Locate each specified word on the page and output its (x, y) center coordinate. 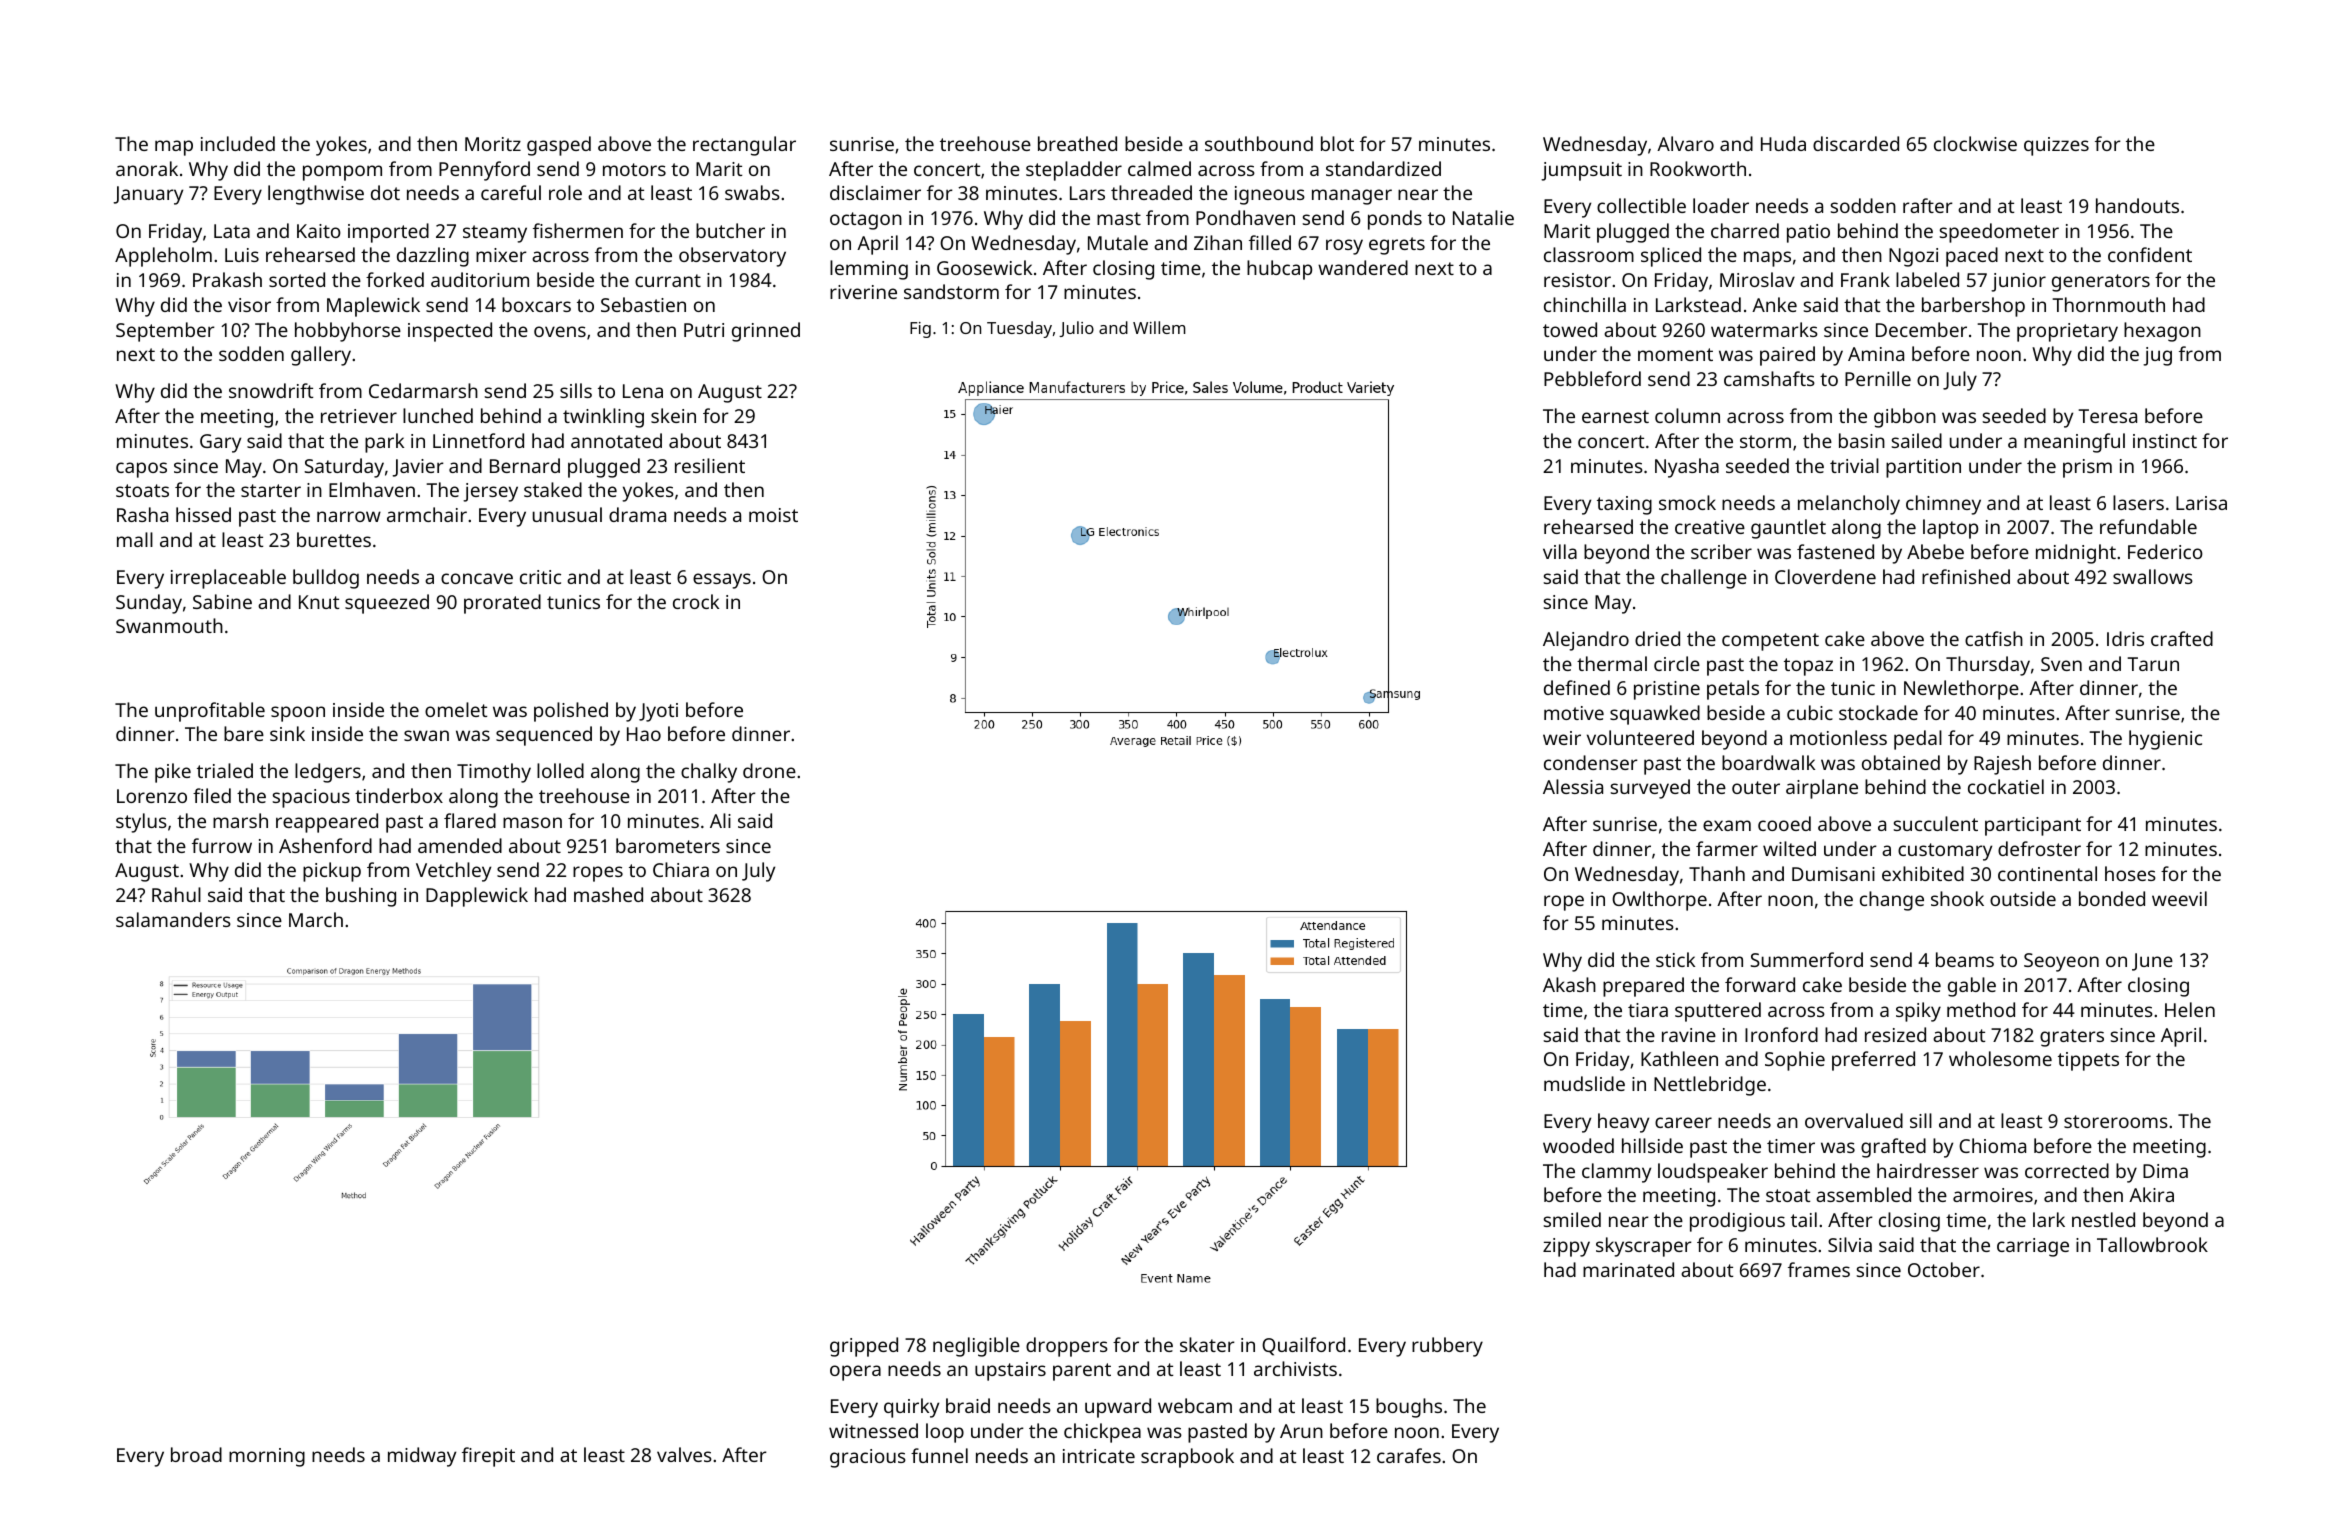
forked (395, 279)
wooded (1578, 1145)
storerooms (2116, 1121)
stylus (141, 823)
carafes (1409, 1455)
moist (773, 515)
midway (422, 1457)
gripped (864, 1347)
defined (1577, 687)
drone (769, 770)
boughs (1409, 1408)
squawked (1655, 715)
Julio (1076, 329)
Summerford (1806, 959)
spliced (1671, 257)
